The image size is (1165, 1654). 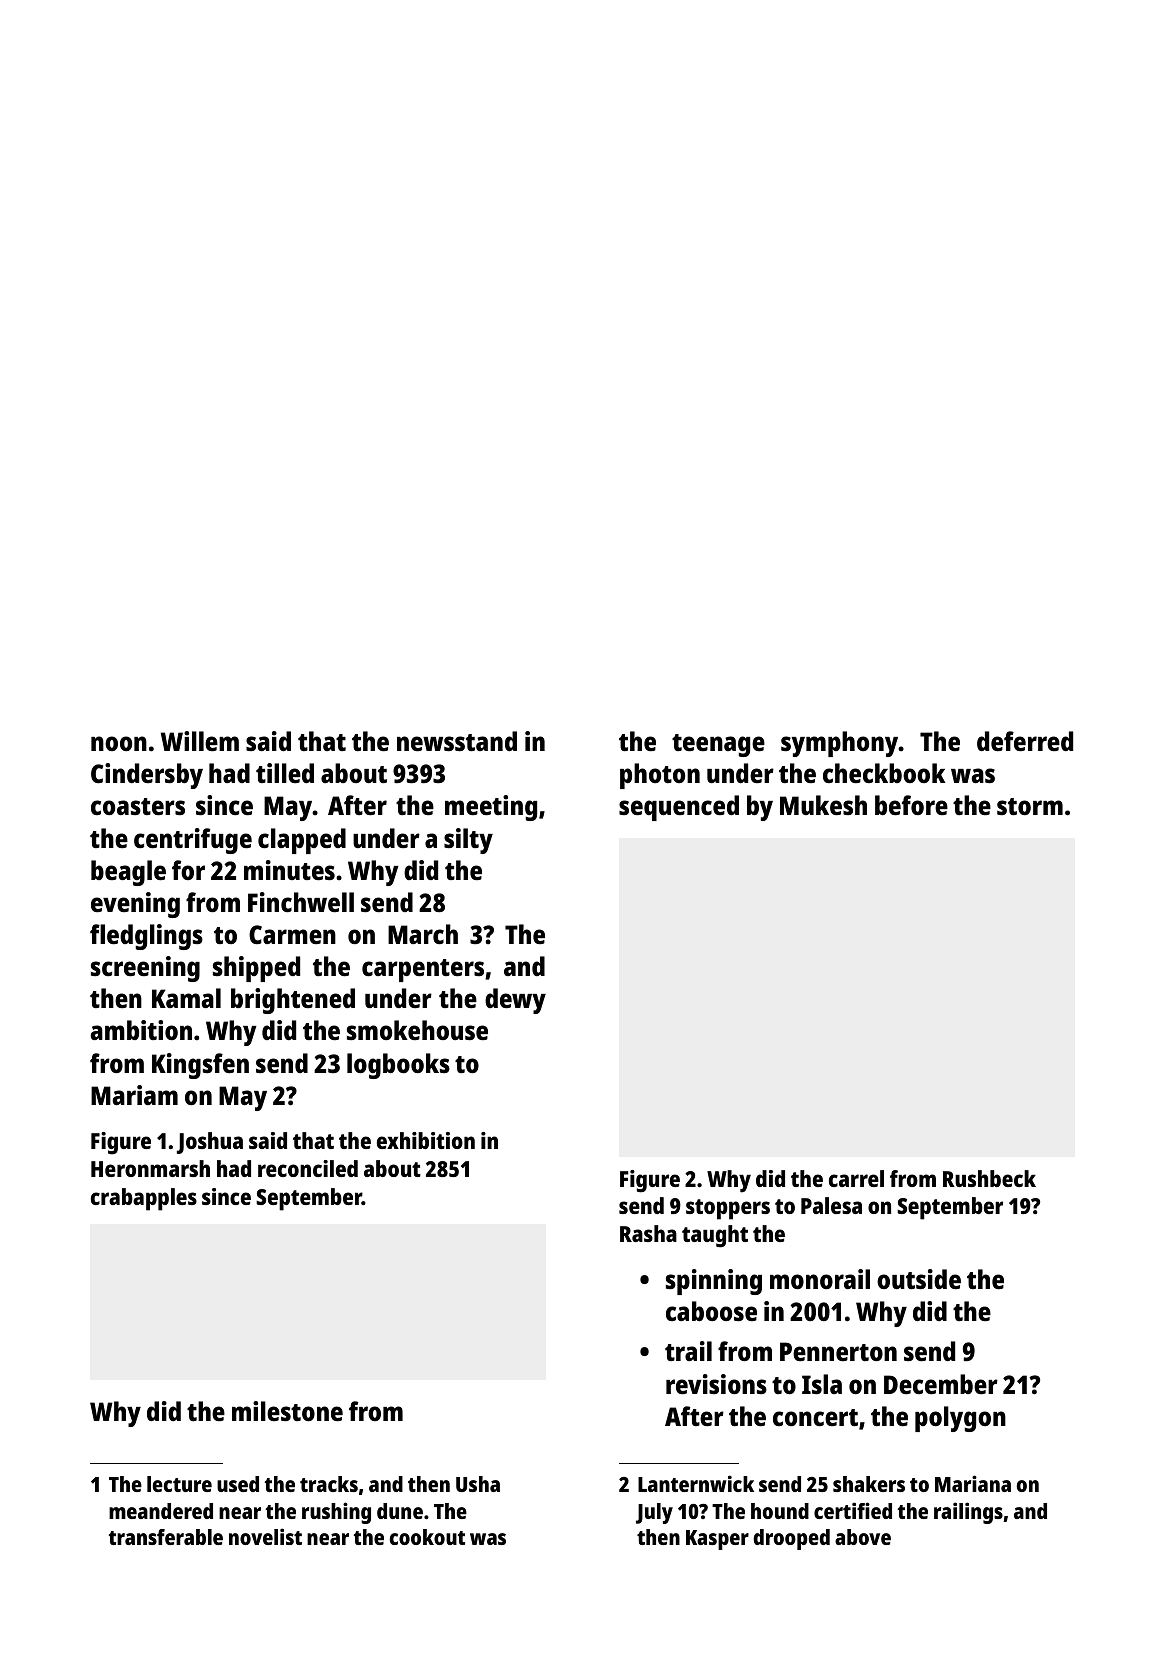 What do you see at coordinates (161, 1511) in the screenshot?
I see `meandered` at bounding box center [161, 1511].
